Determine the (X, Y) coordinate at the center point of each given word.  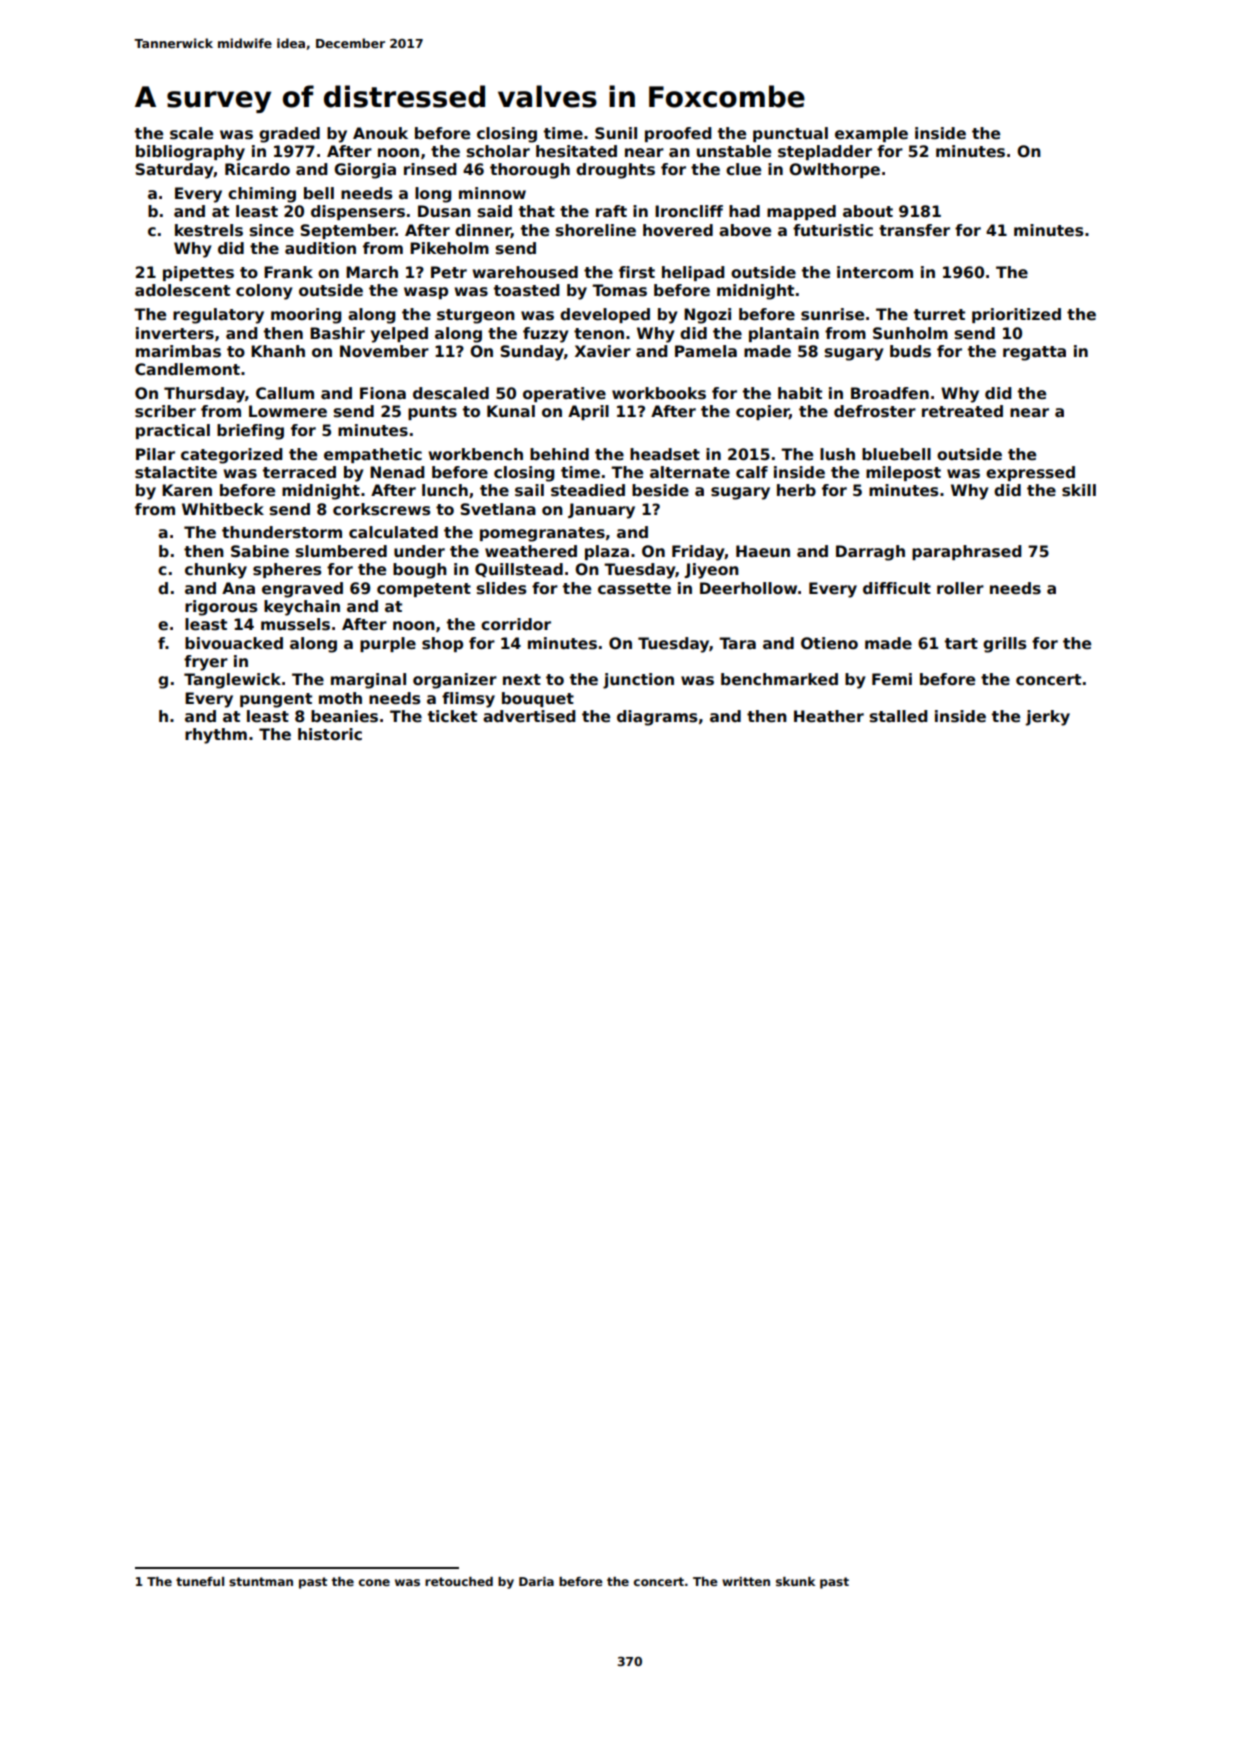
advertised (529, 716)
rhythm (216, 736)
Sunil (616, 133)
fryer (206, 663)
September (348, 231)
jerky (1047, 718)
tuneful (200, 1581)
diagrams (657, 718)
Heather (829, 716)
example (871, 134)
